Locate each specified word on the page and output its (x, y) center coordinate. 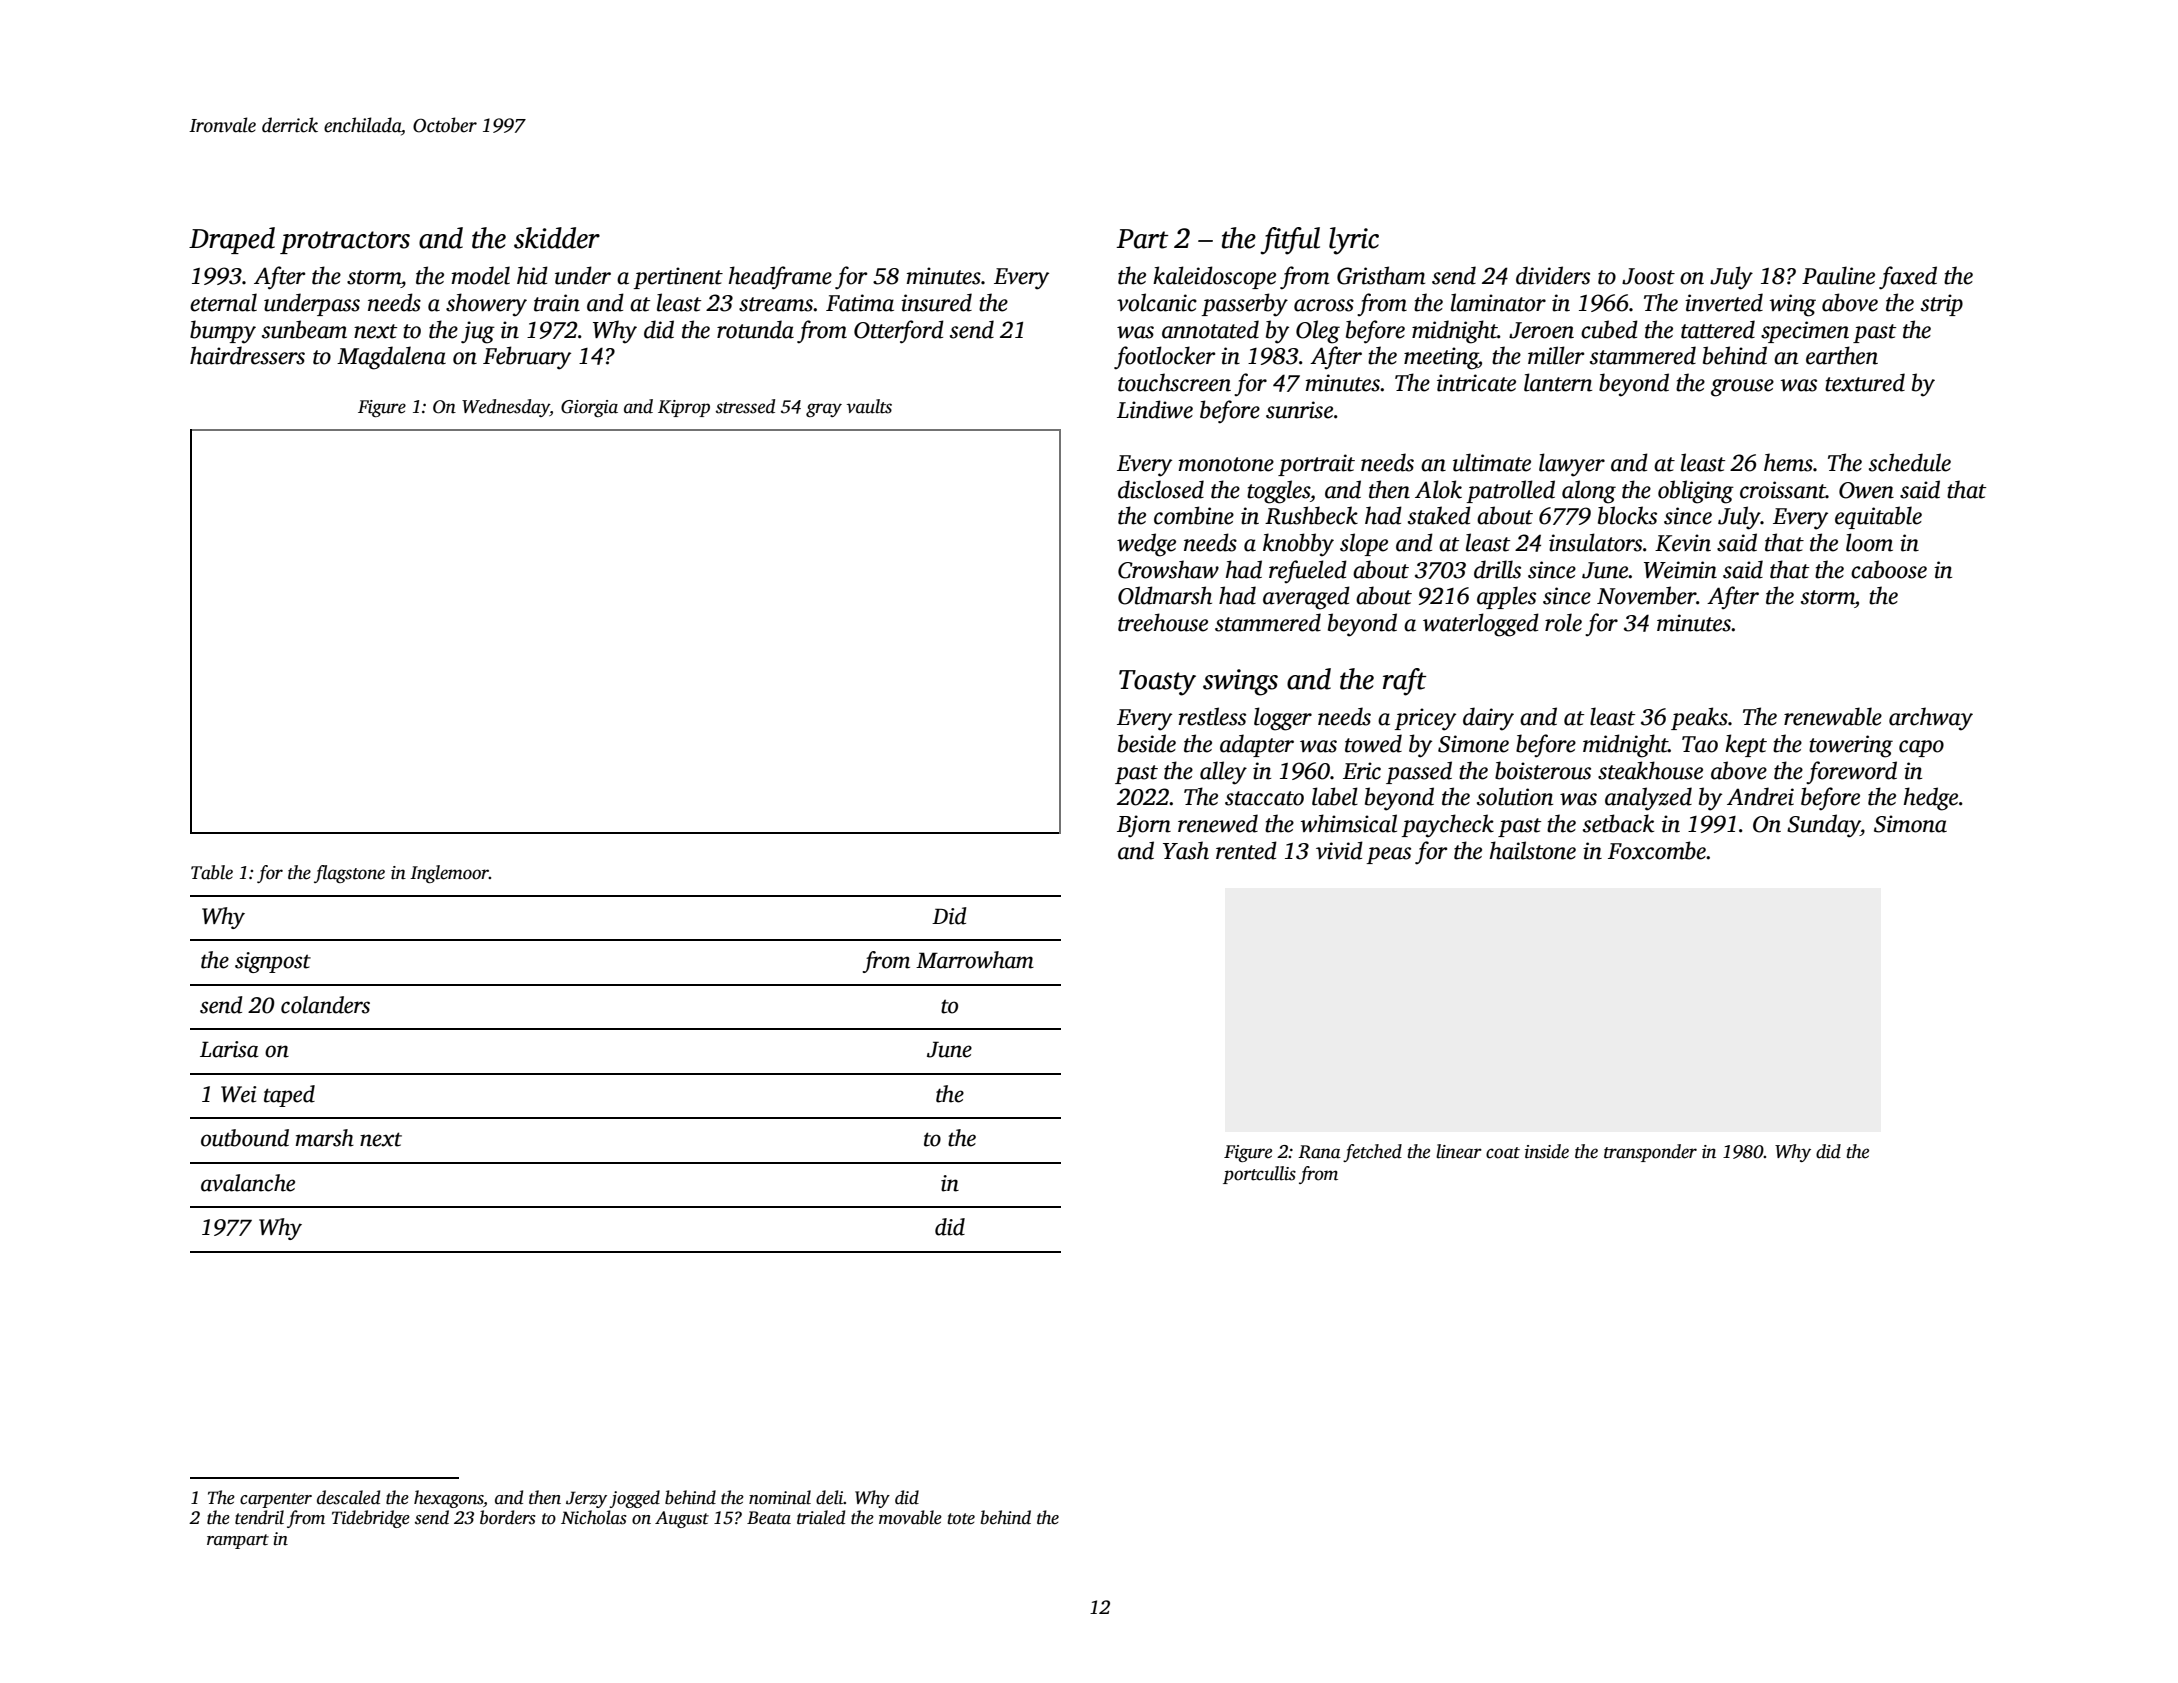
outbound (245, 1138)
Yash (1186, 850)
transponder (1650, 1153)
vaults (869, 406)
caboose (1889, 569)
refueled (1308, 571)
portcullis (1259, 1175)
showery (486, 305)
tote (961, 1519)
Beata (769, 1518)
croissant (1783, 490)
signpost (273, 962)
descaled (348, 1497)
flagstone (349, 874)
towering (1851, 746)
